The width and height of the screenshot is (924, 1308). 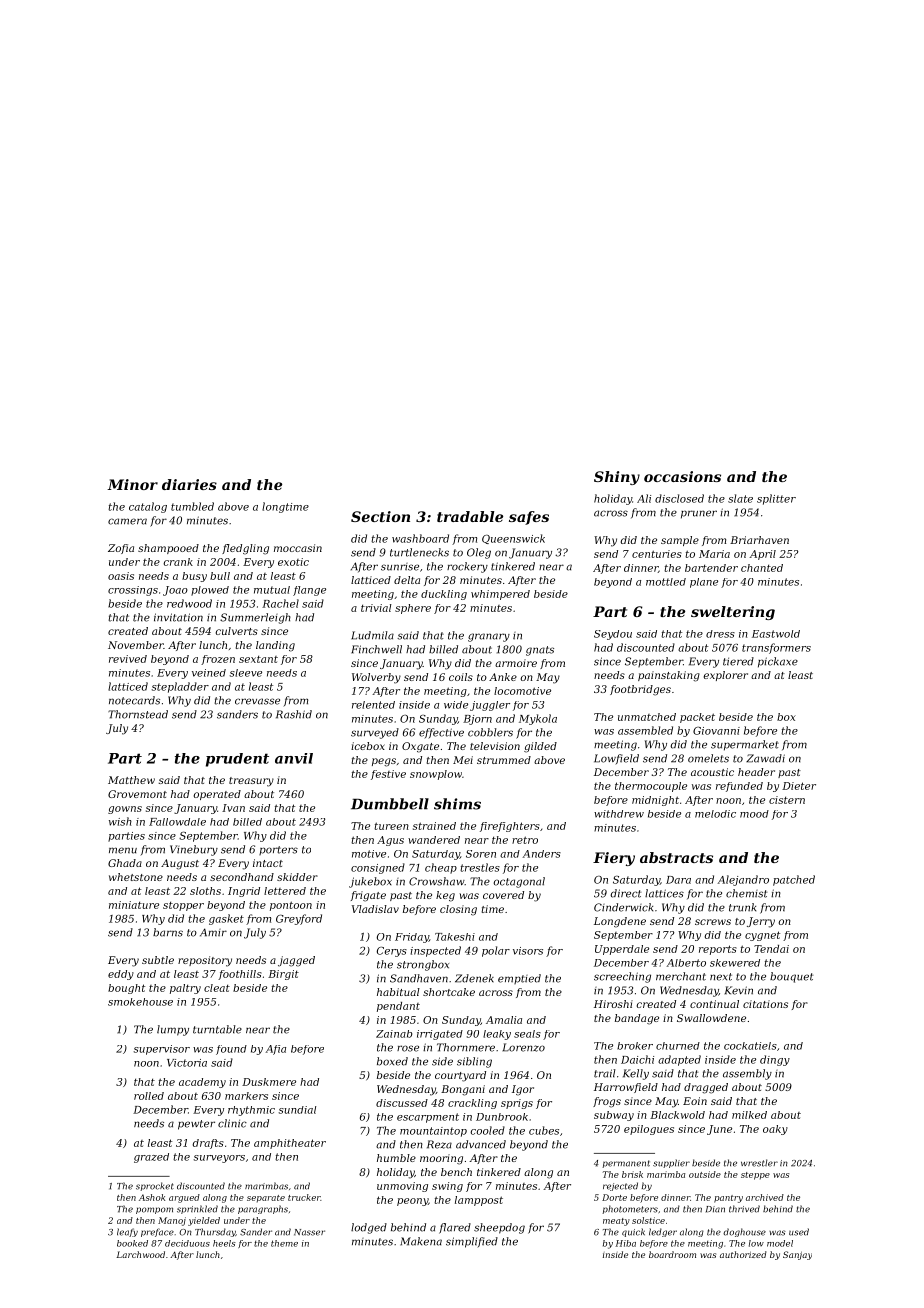 I want to click on rolled, so click(x=149, y=1096).
